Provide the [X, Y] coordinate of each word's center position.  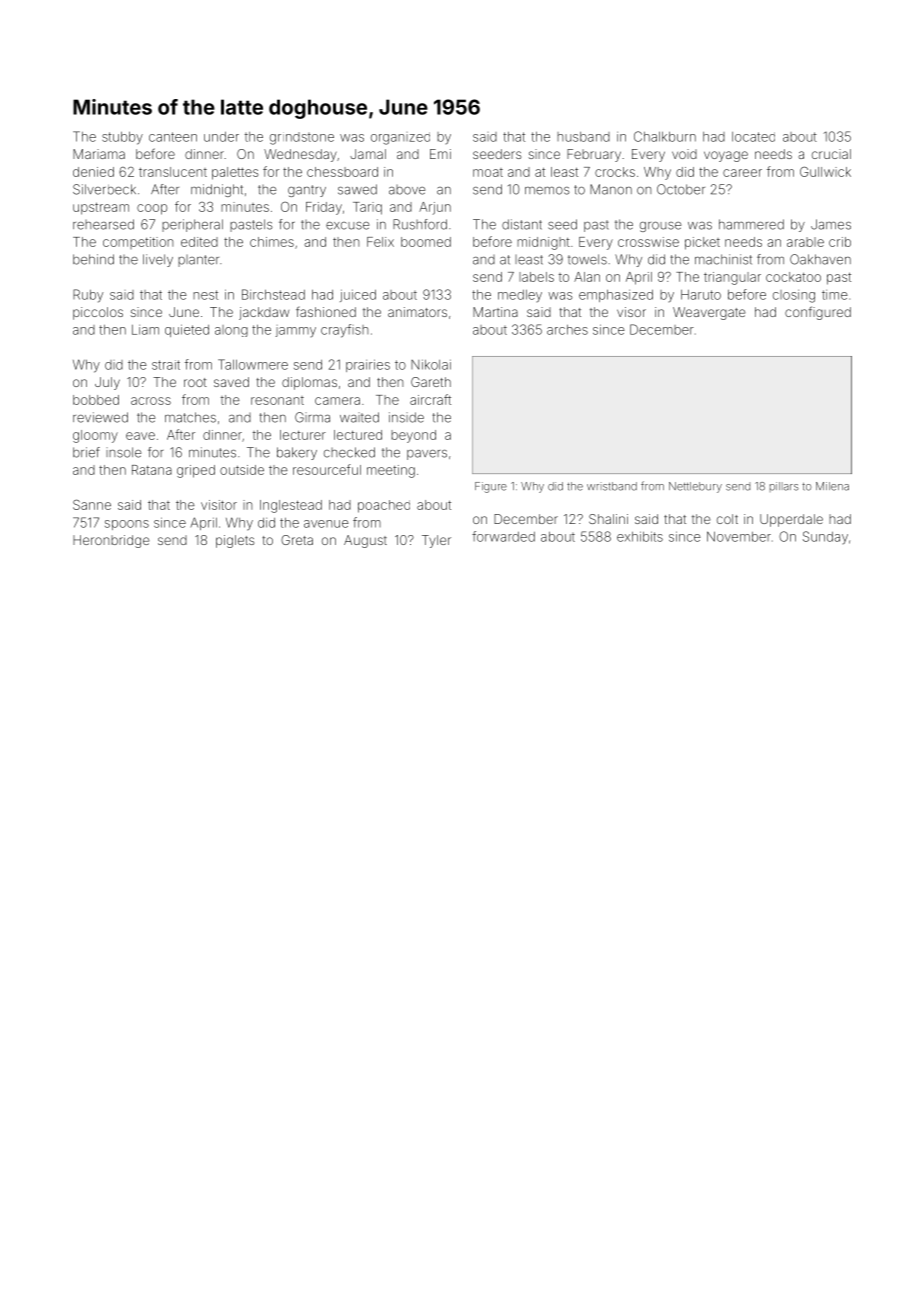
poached [384, 506]
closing [794, 296]
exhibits [640, 536]
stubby [122, 138]
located [753, 137]
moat [488, 172]
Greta [297, 540]
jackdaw [264, 313]
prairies [368, 365]
